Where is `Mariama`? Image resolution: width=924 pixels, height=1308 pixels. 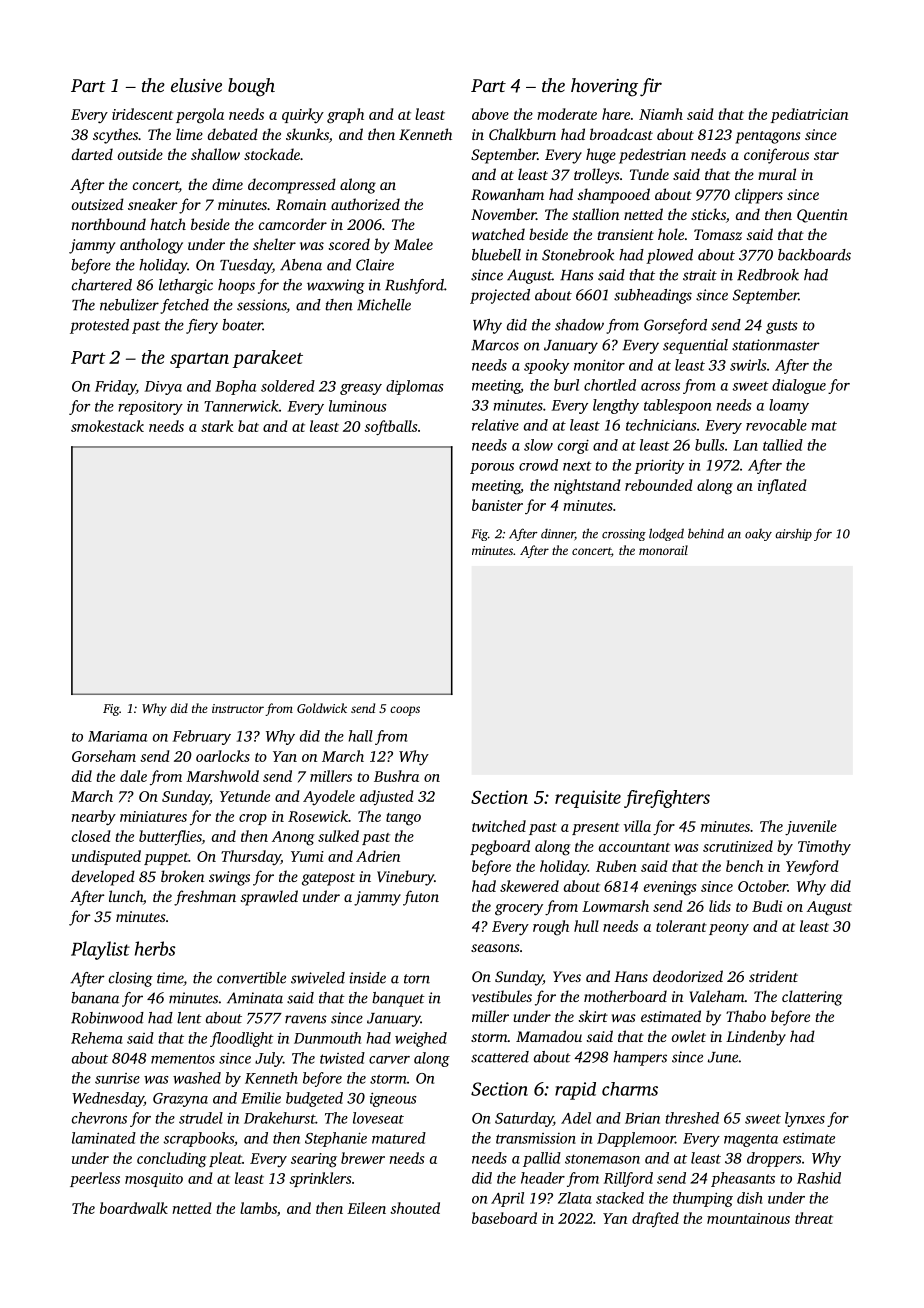
Mariama is located at coordinates (117, 736).
